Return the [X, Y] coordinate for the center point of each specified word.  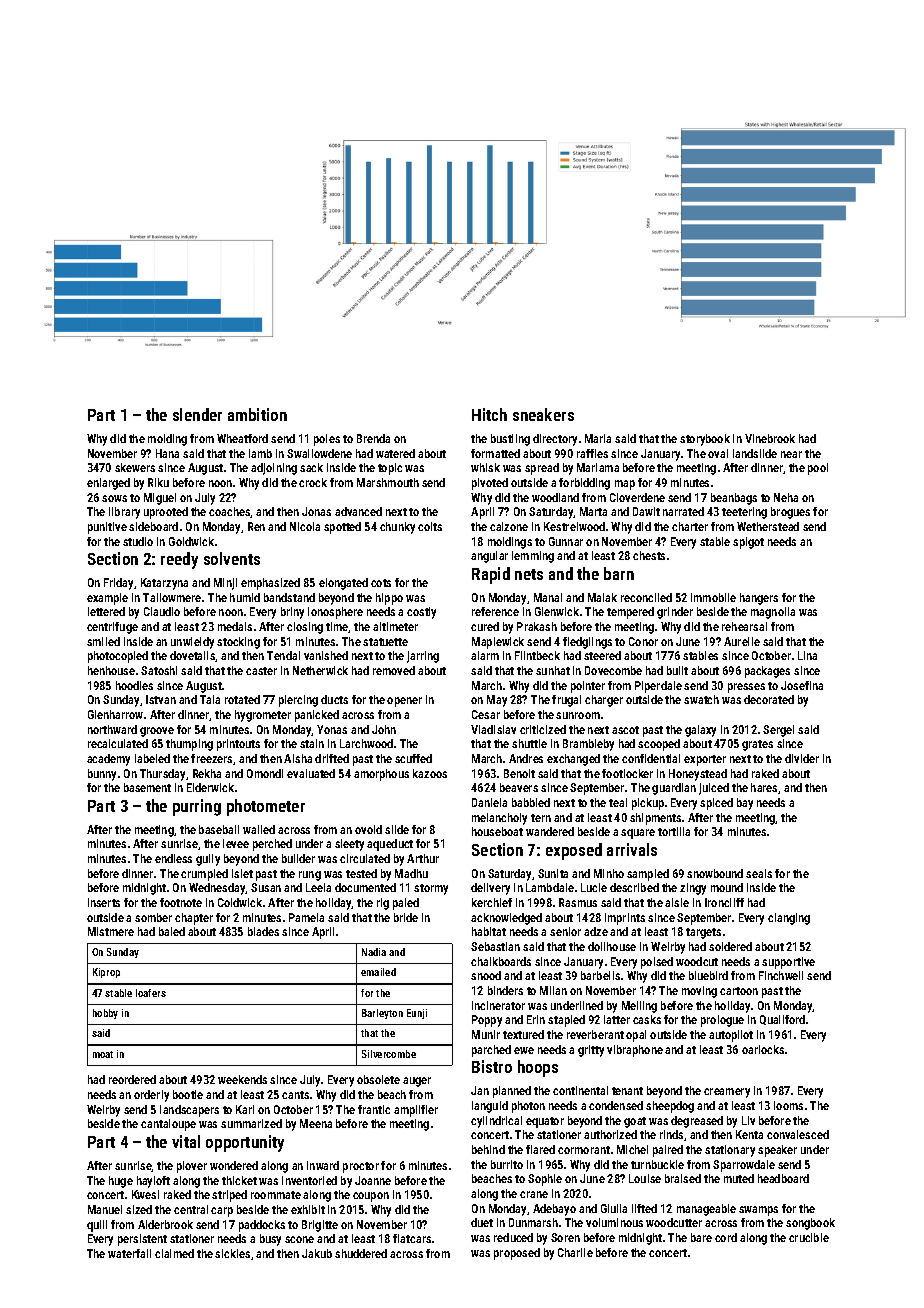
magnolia [773, 613]
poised [657, 963]
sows [114, 498]
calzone [509, 526]
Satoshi [159, 670]
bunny [102, 775]
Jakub [317, 1253]
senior [565, 931]
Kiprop [106, 973]
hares [764, 787]
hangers [759, 599]
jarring [423, 657]
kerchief [492, 902]
